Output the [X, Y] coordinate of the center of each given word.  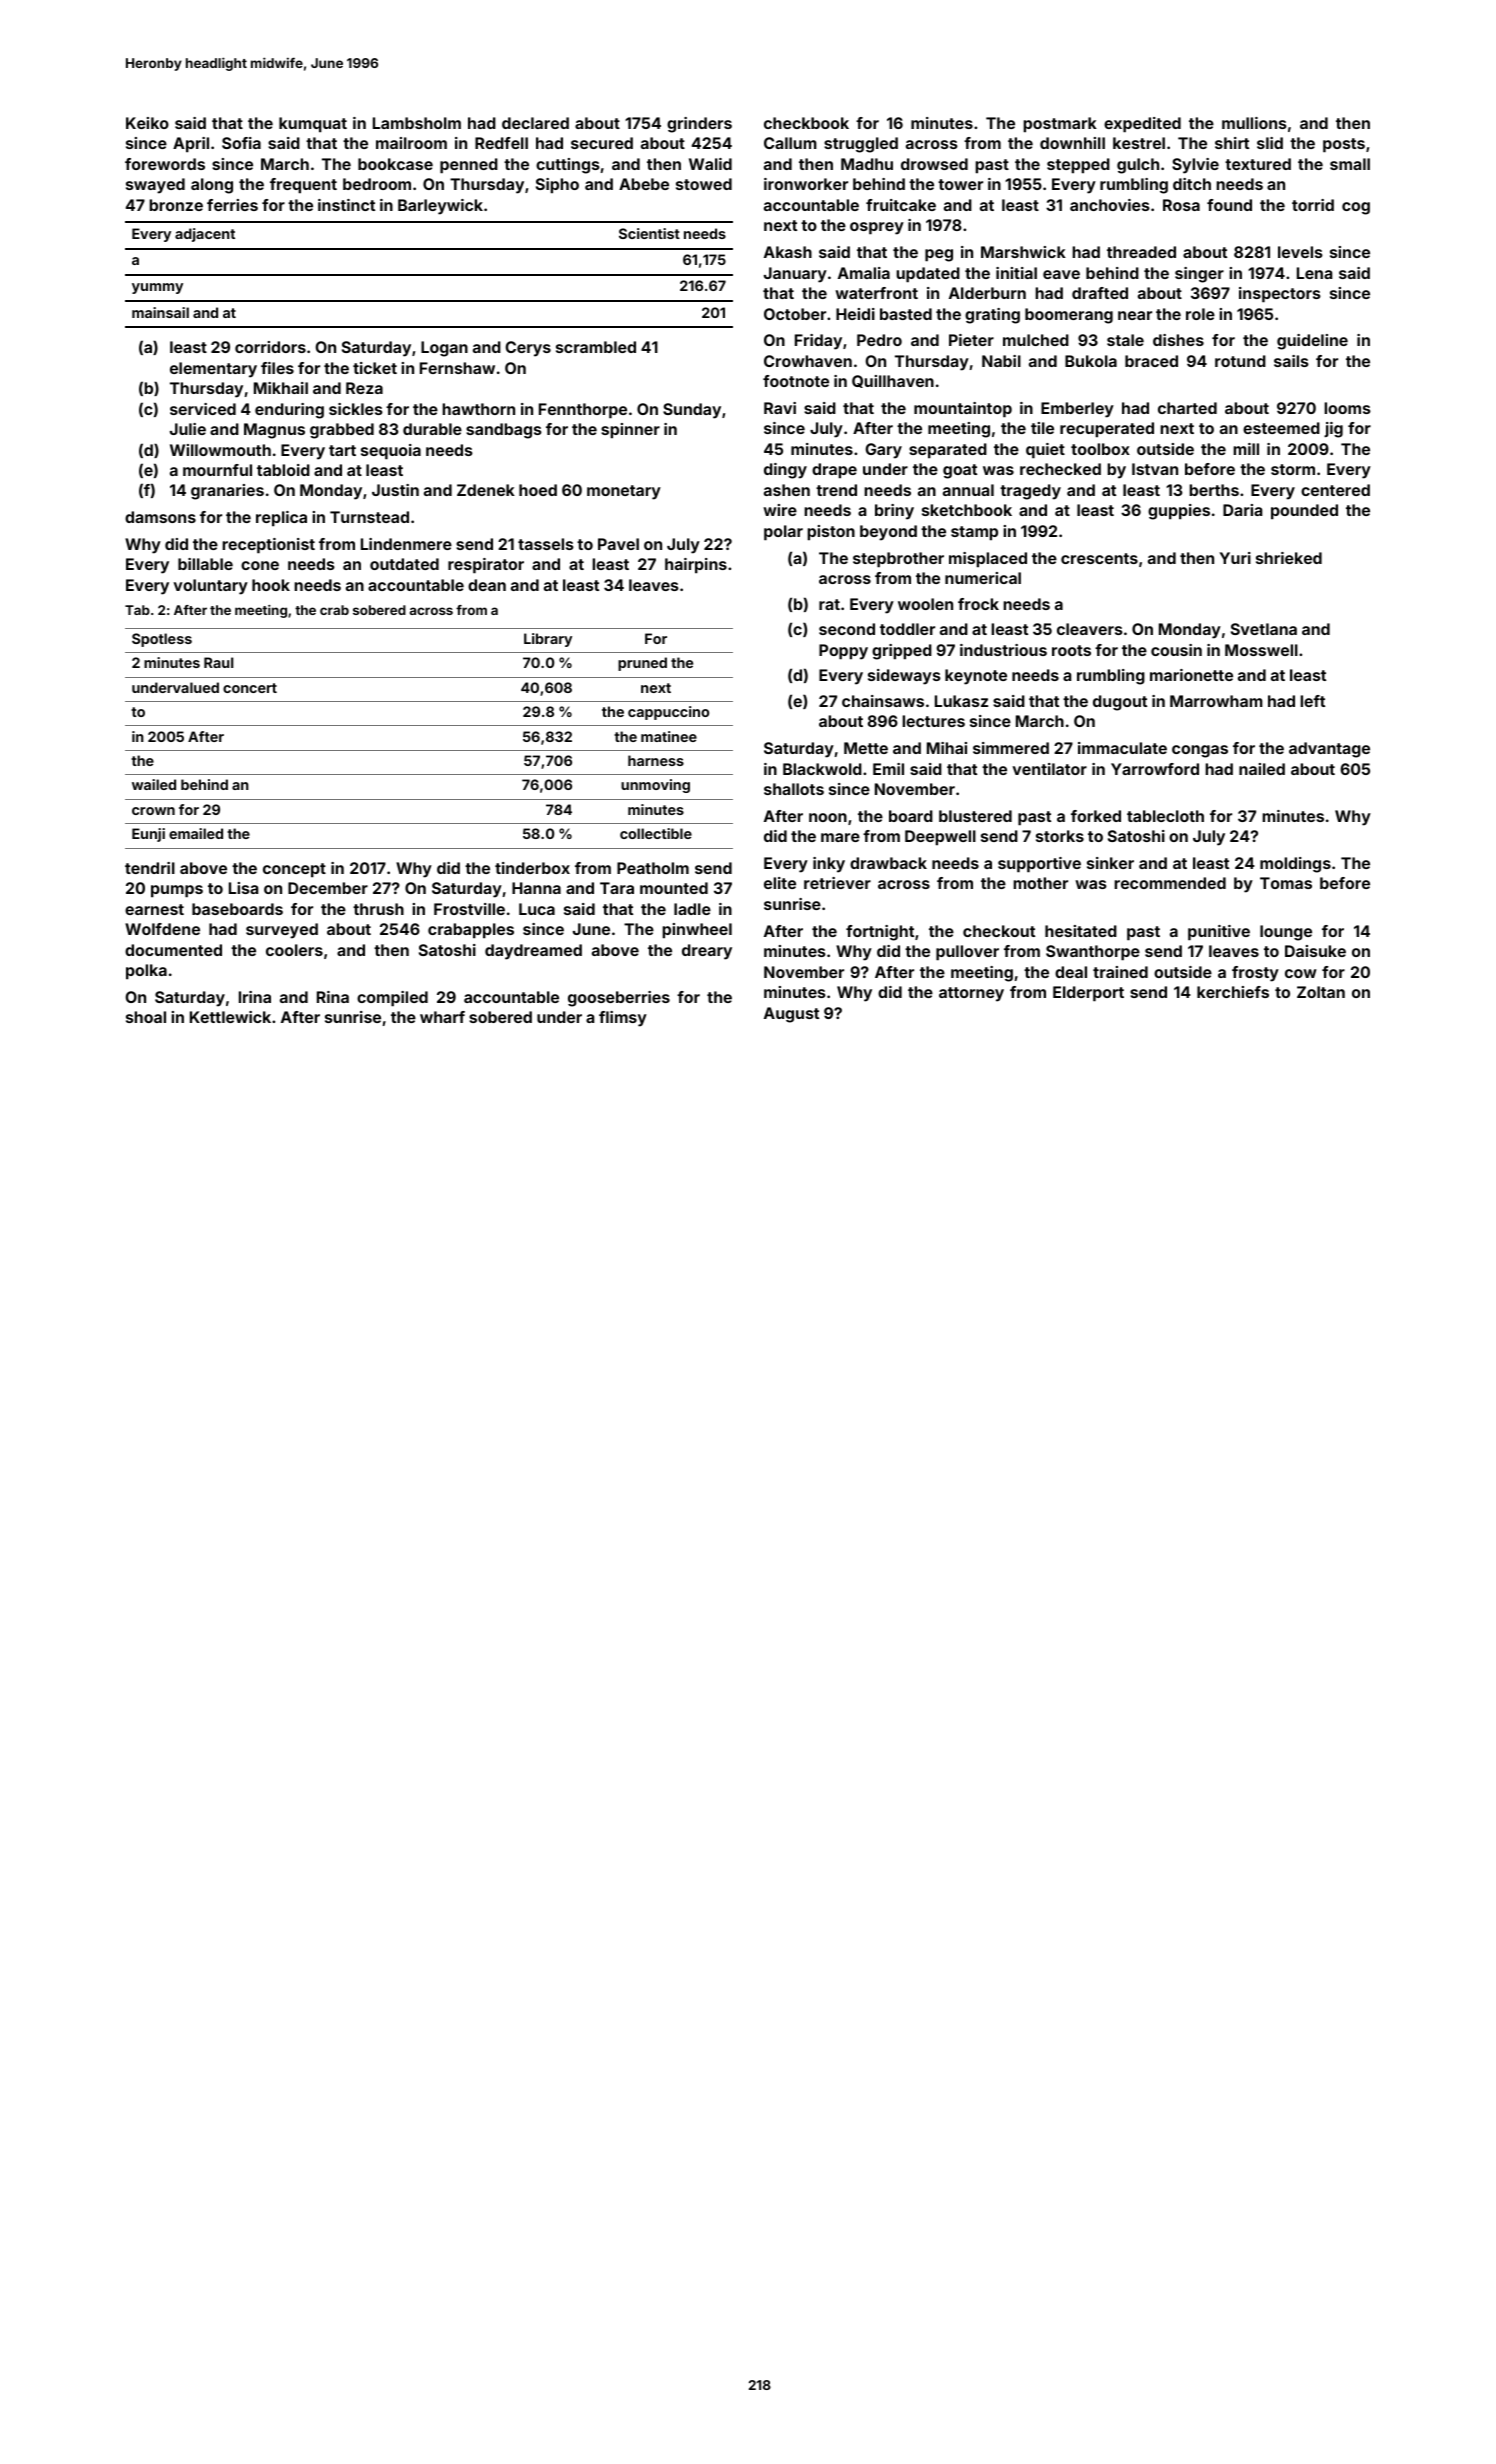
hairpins [696, 566]
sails [1291, 361]
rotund [1240, 361]
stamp [974, 533]
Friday [818, 342]
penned [469, 166]
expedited [1142, 125]
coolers [294, 950]
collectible [656, 833]
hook [271, 585]
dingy [785, 471]
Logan [444, 349]
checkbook [806, 123]
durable [432, 429]
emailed [196, 833]
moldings [1295, 865]
